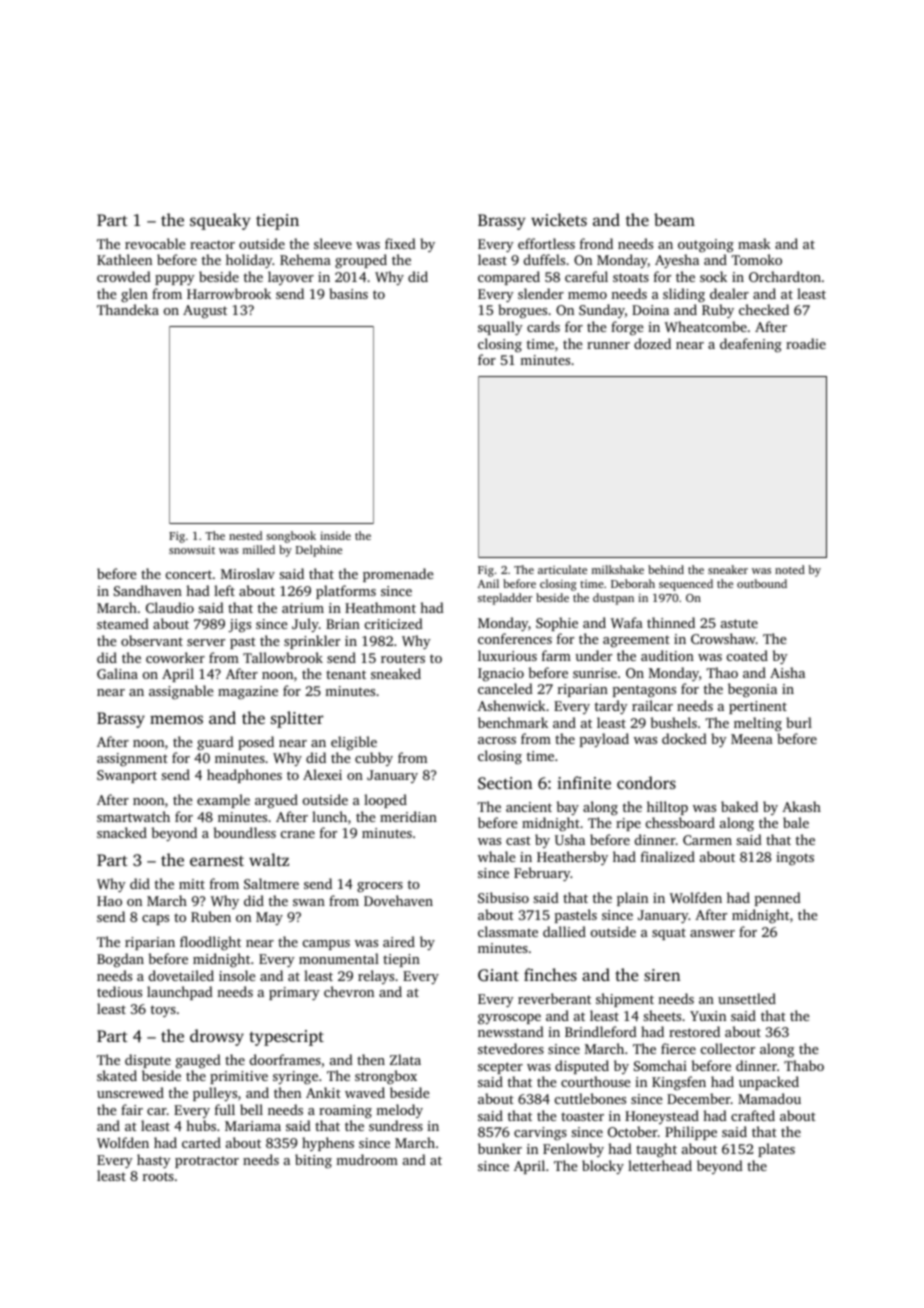 The height and width of the page is (1308, 924). Describe the element at coordinates (787, 672) in the page. I see `Aisha` at that location.
